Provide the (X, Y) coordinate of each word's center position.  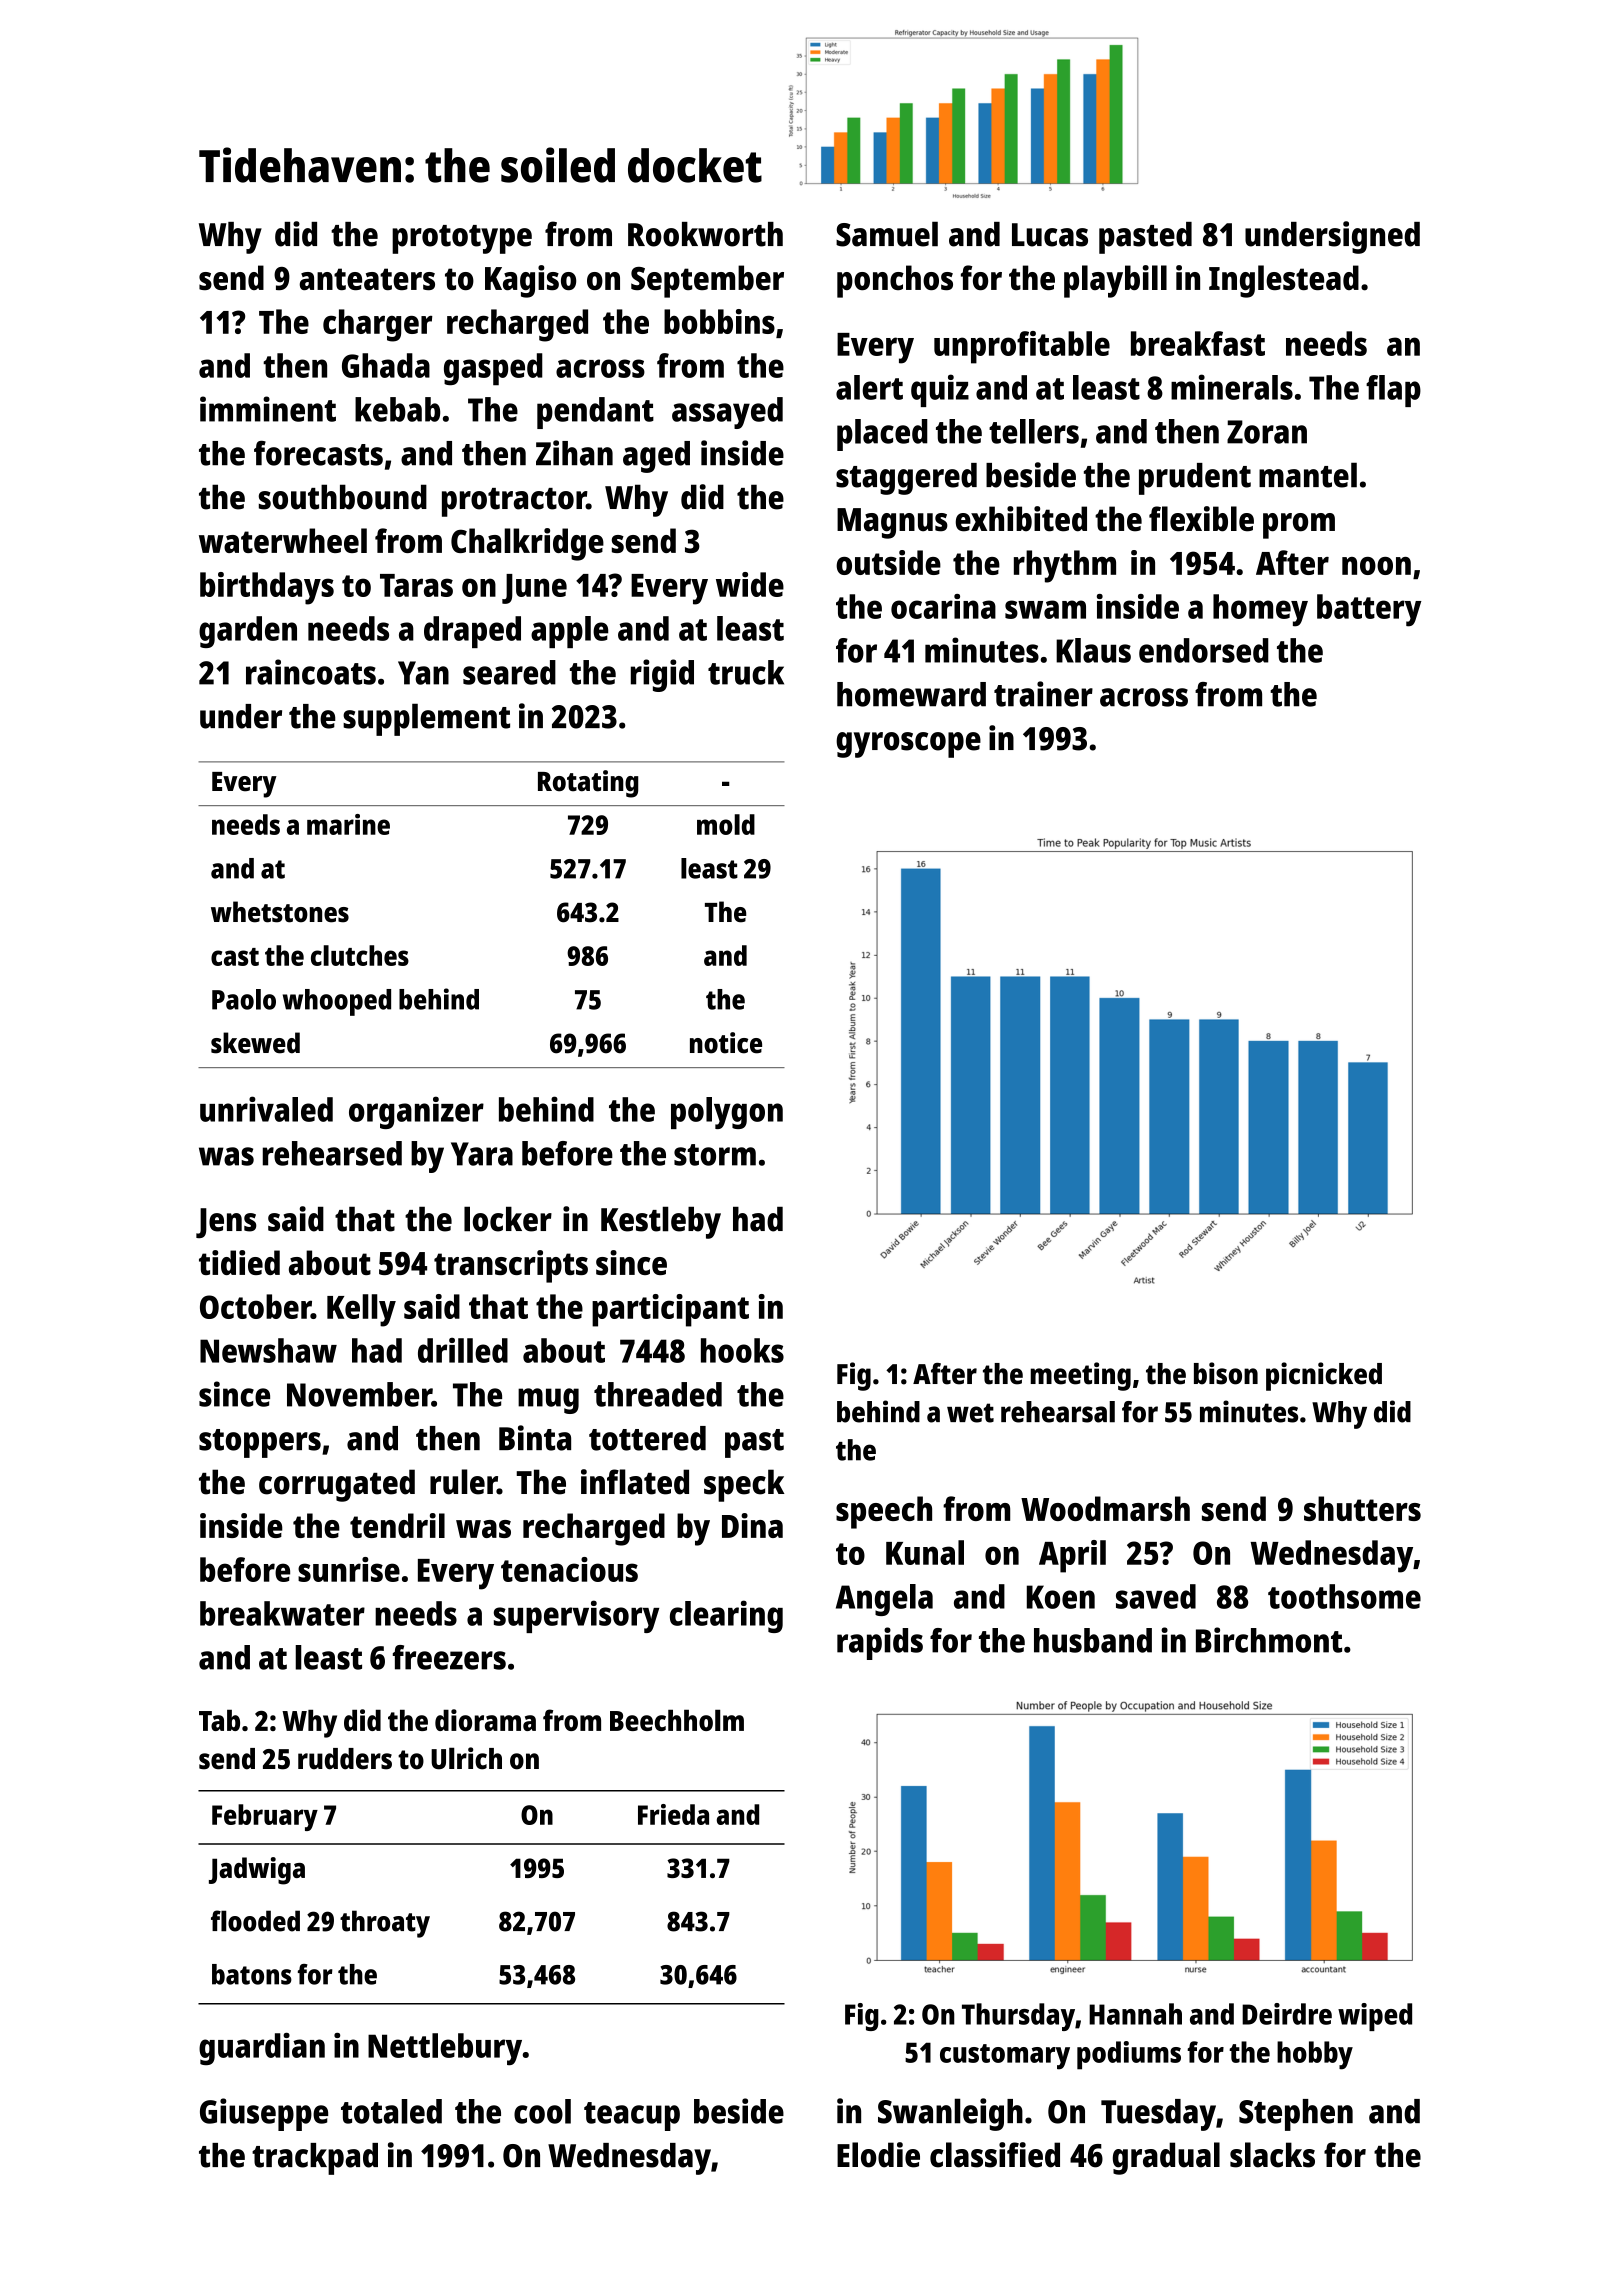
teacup (632, 2116)
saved (1156, 1596)
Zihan (574, 453)
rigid (662, 675)
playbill (1115, 281)
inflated (635, 1482)
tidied (239, 1262)
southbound (343, 497)
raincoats (311, 672)
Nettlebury (445, 2049)
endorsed (1204, 650)
